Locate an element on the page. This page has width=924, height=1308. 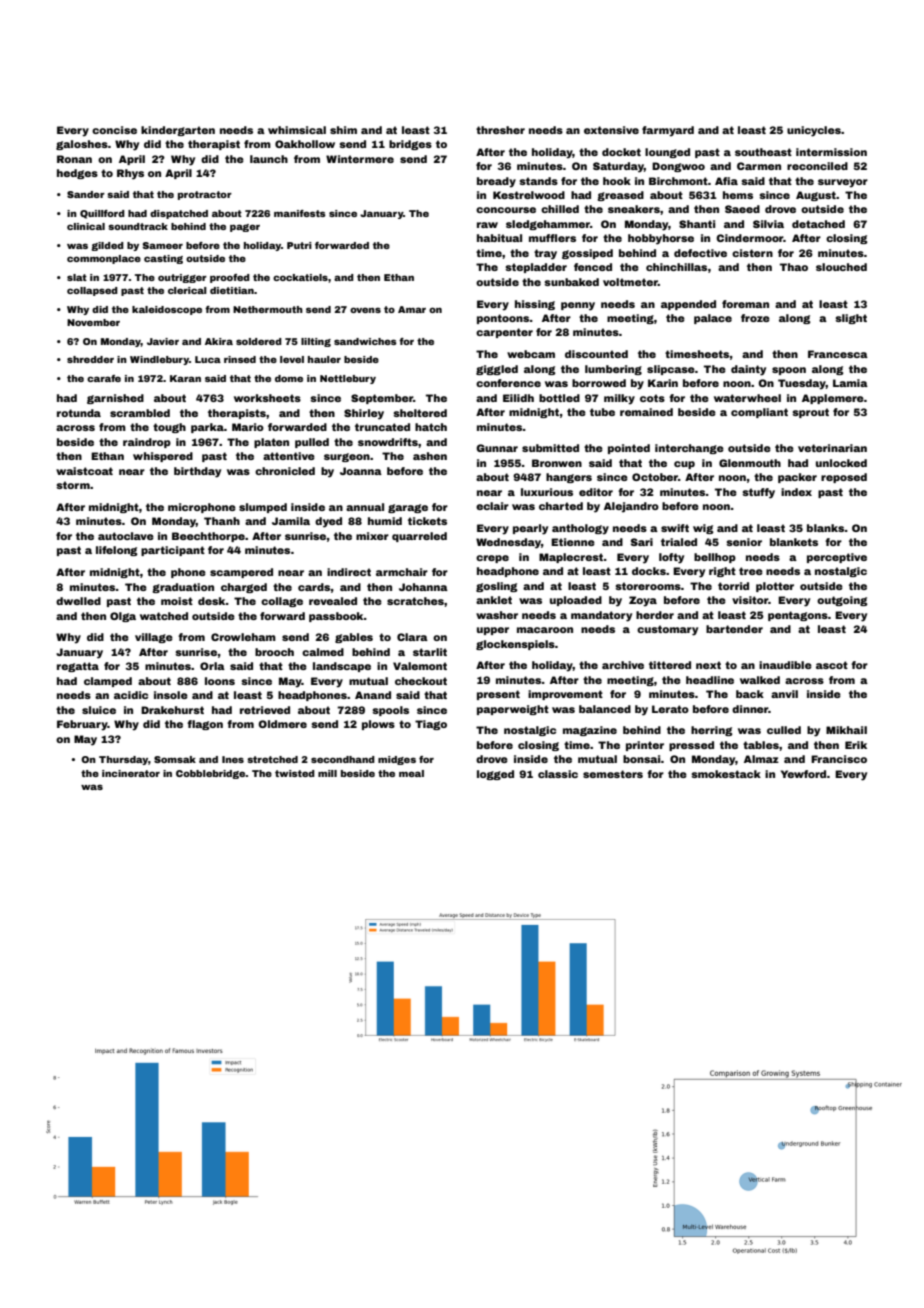
raindrop is located at coordinates (147, 443).
